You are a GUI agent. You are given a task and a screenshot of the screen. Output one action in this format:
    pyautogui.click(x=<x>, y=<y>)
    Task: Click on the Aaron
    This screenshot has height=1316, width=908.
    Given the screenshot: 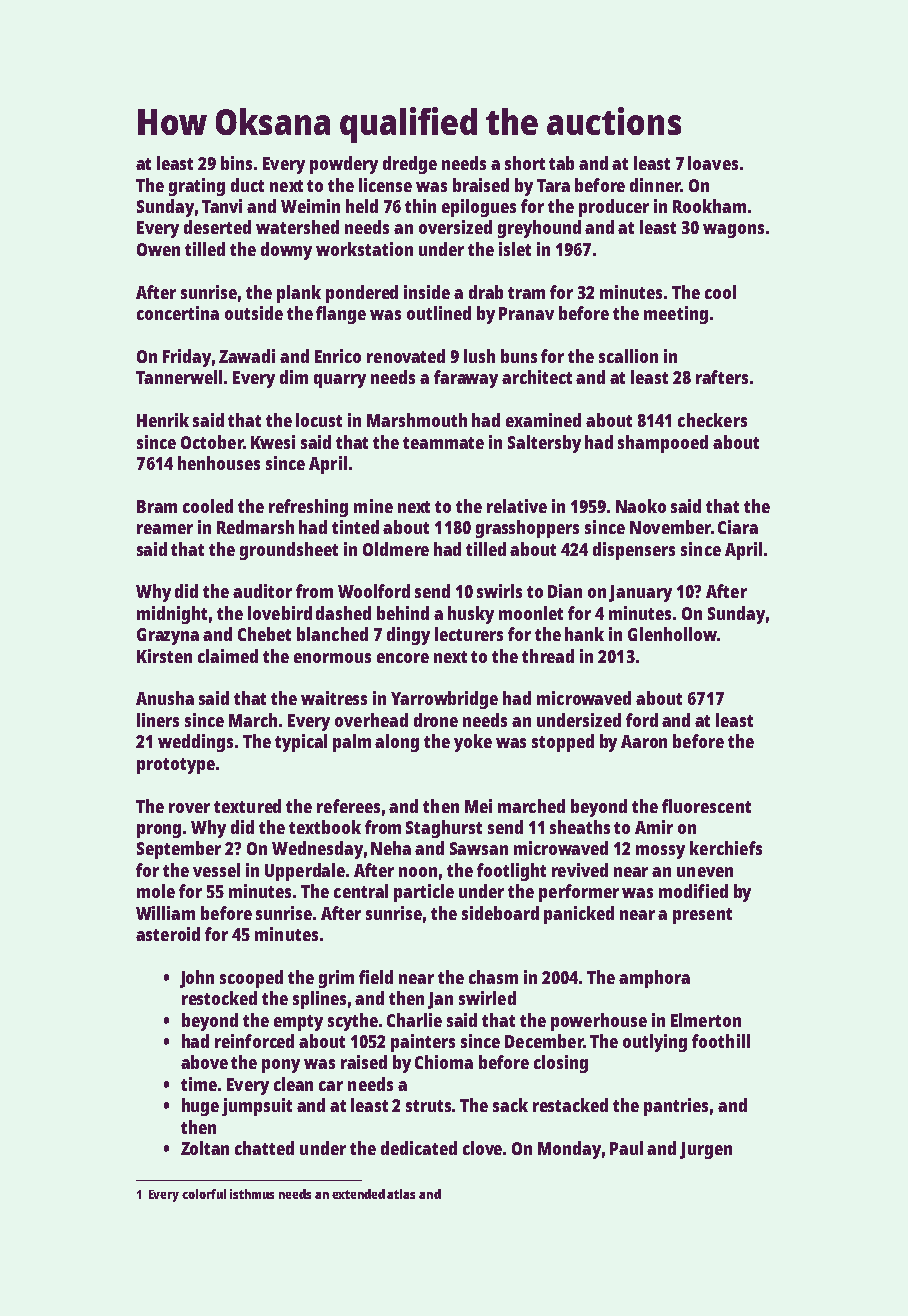 What is the action you would take?
    pyautogui.click(x=644, y=741)
